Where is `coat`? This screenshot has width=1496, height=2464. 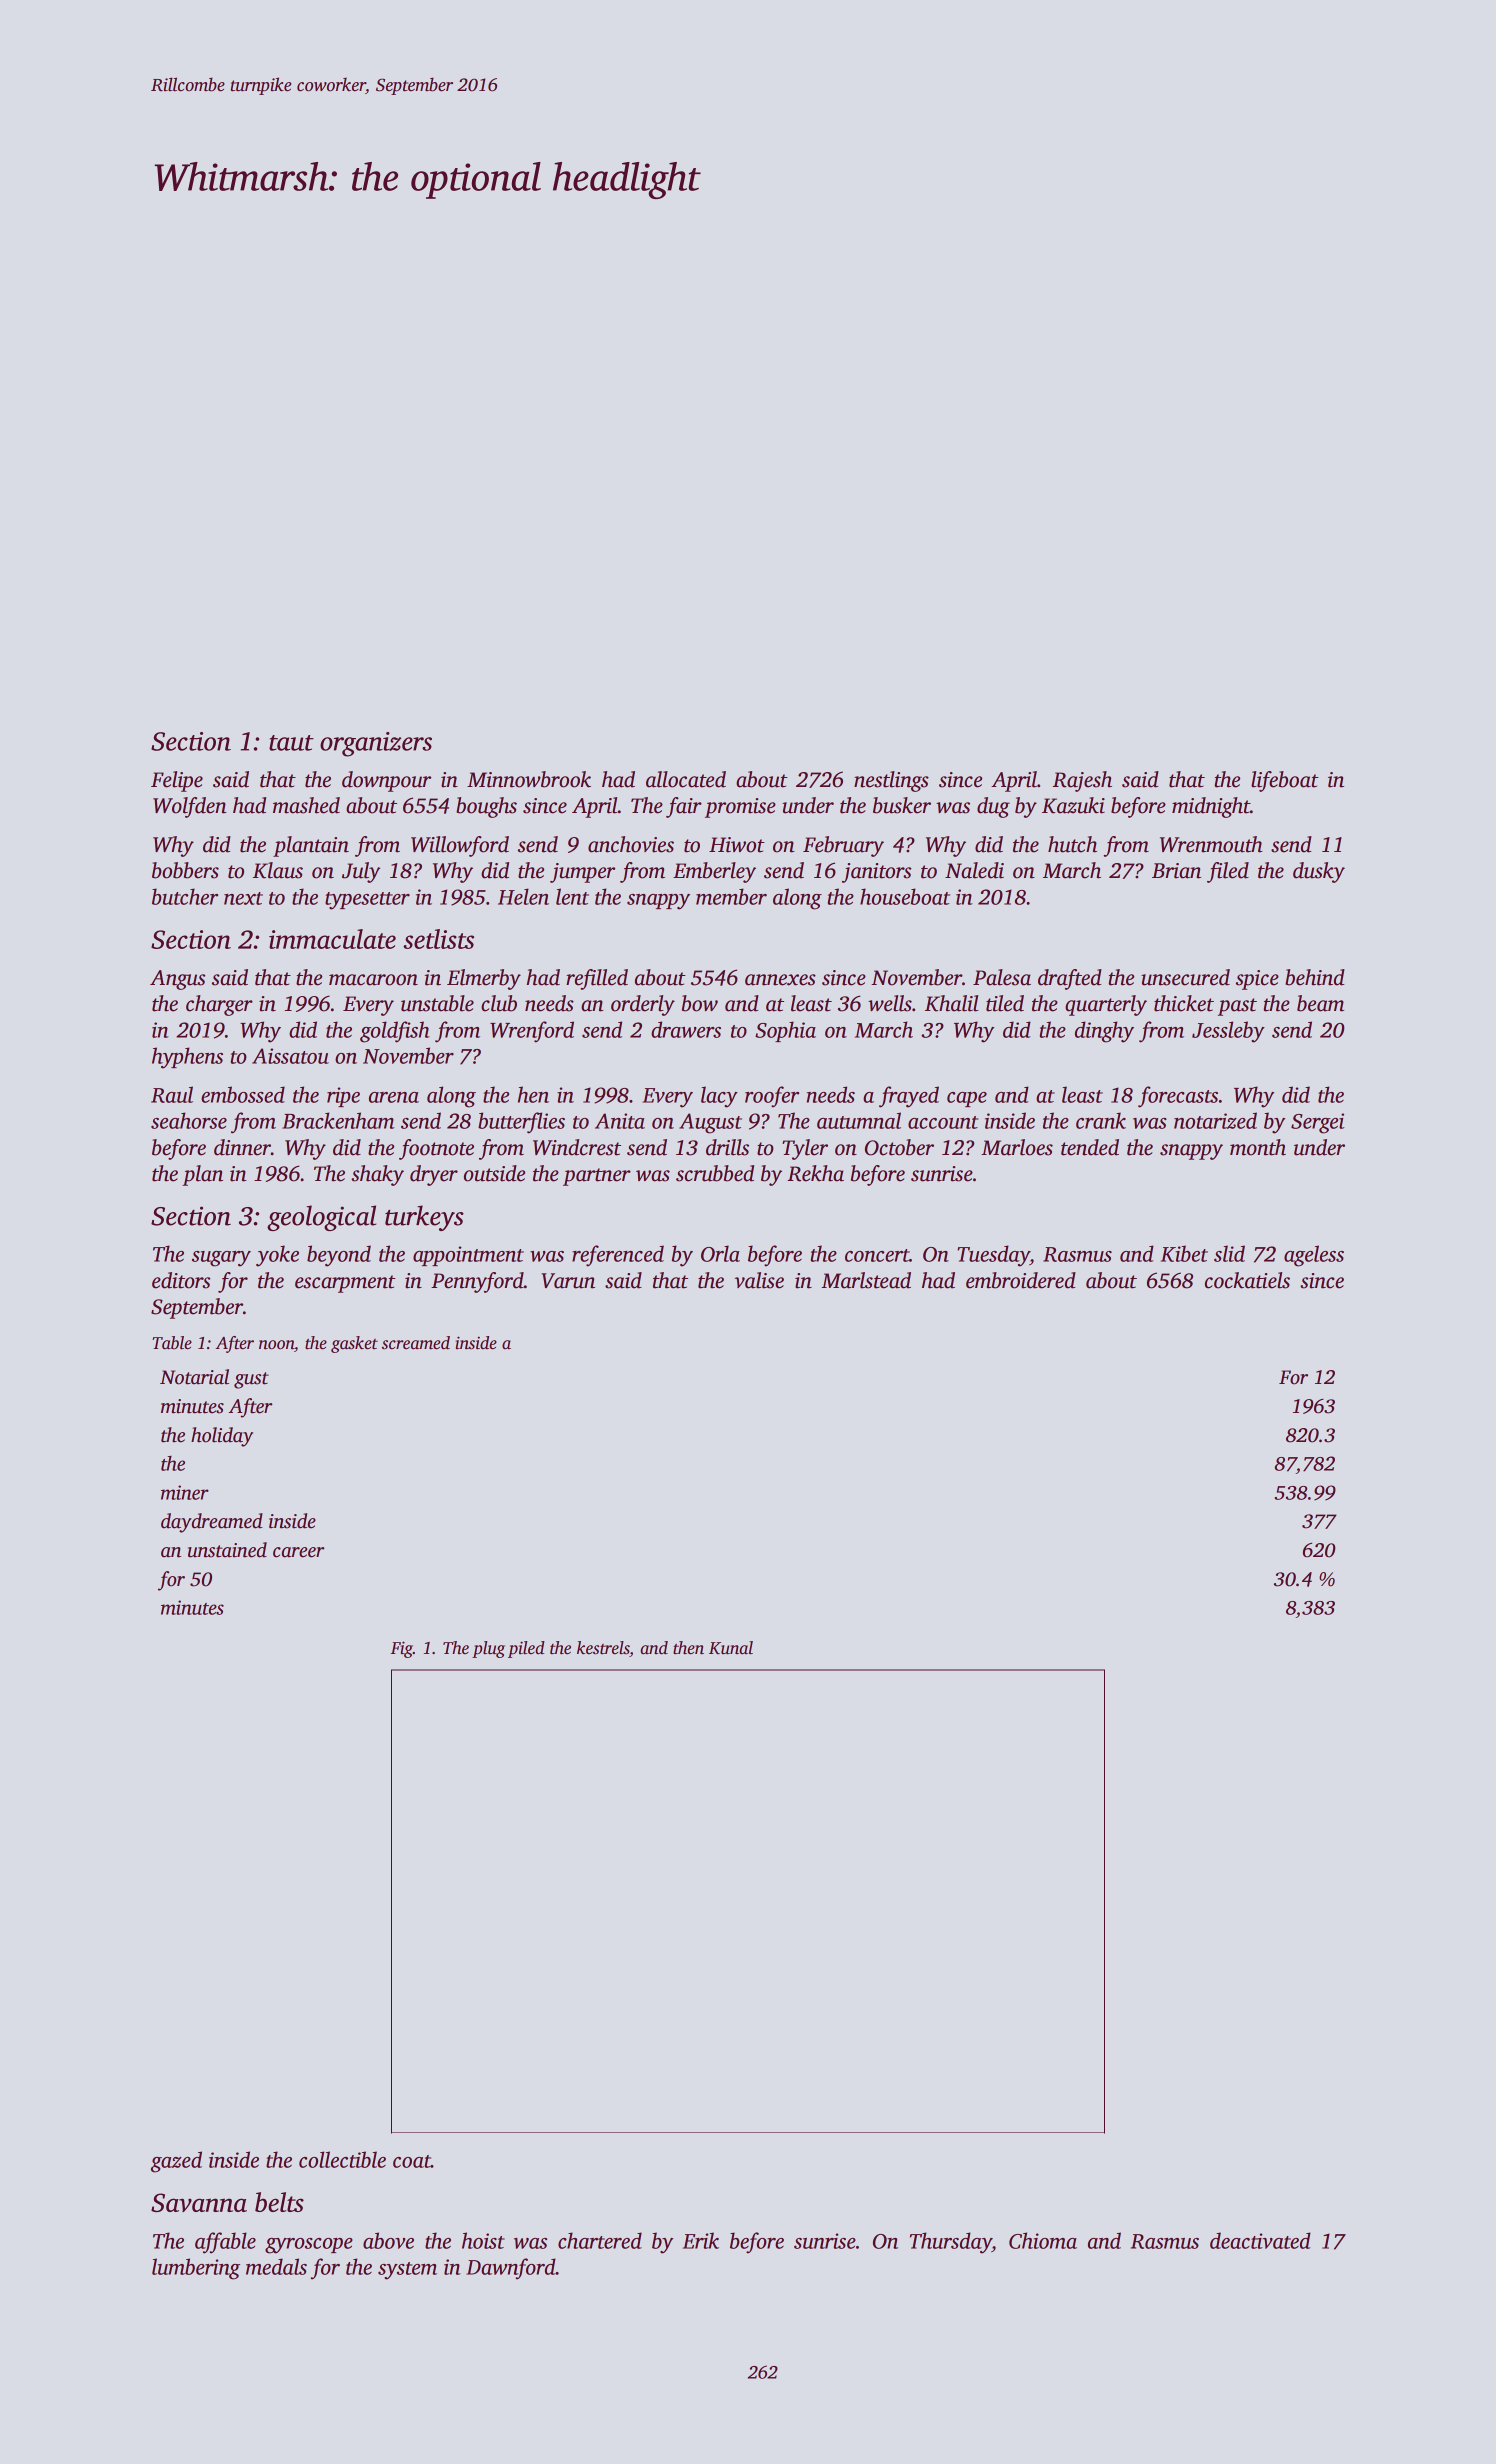 coat is located at coordinates (412, 2161).
